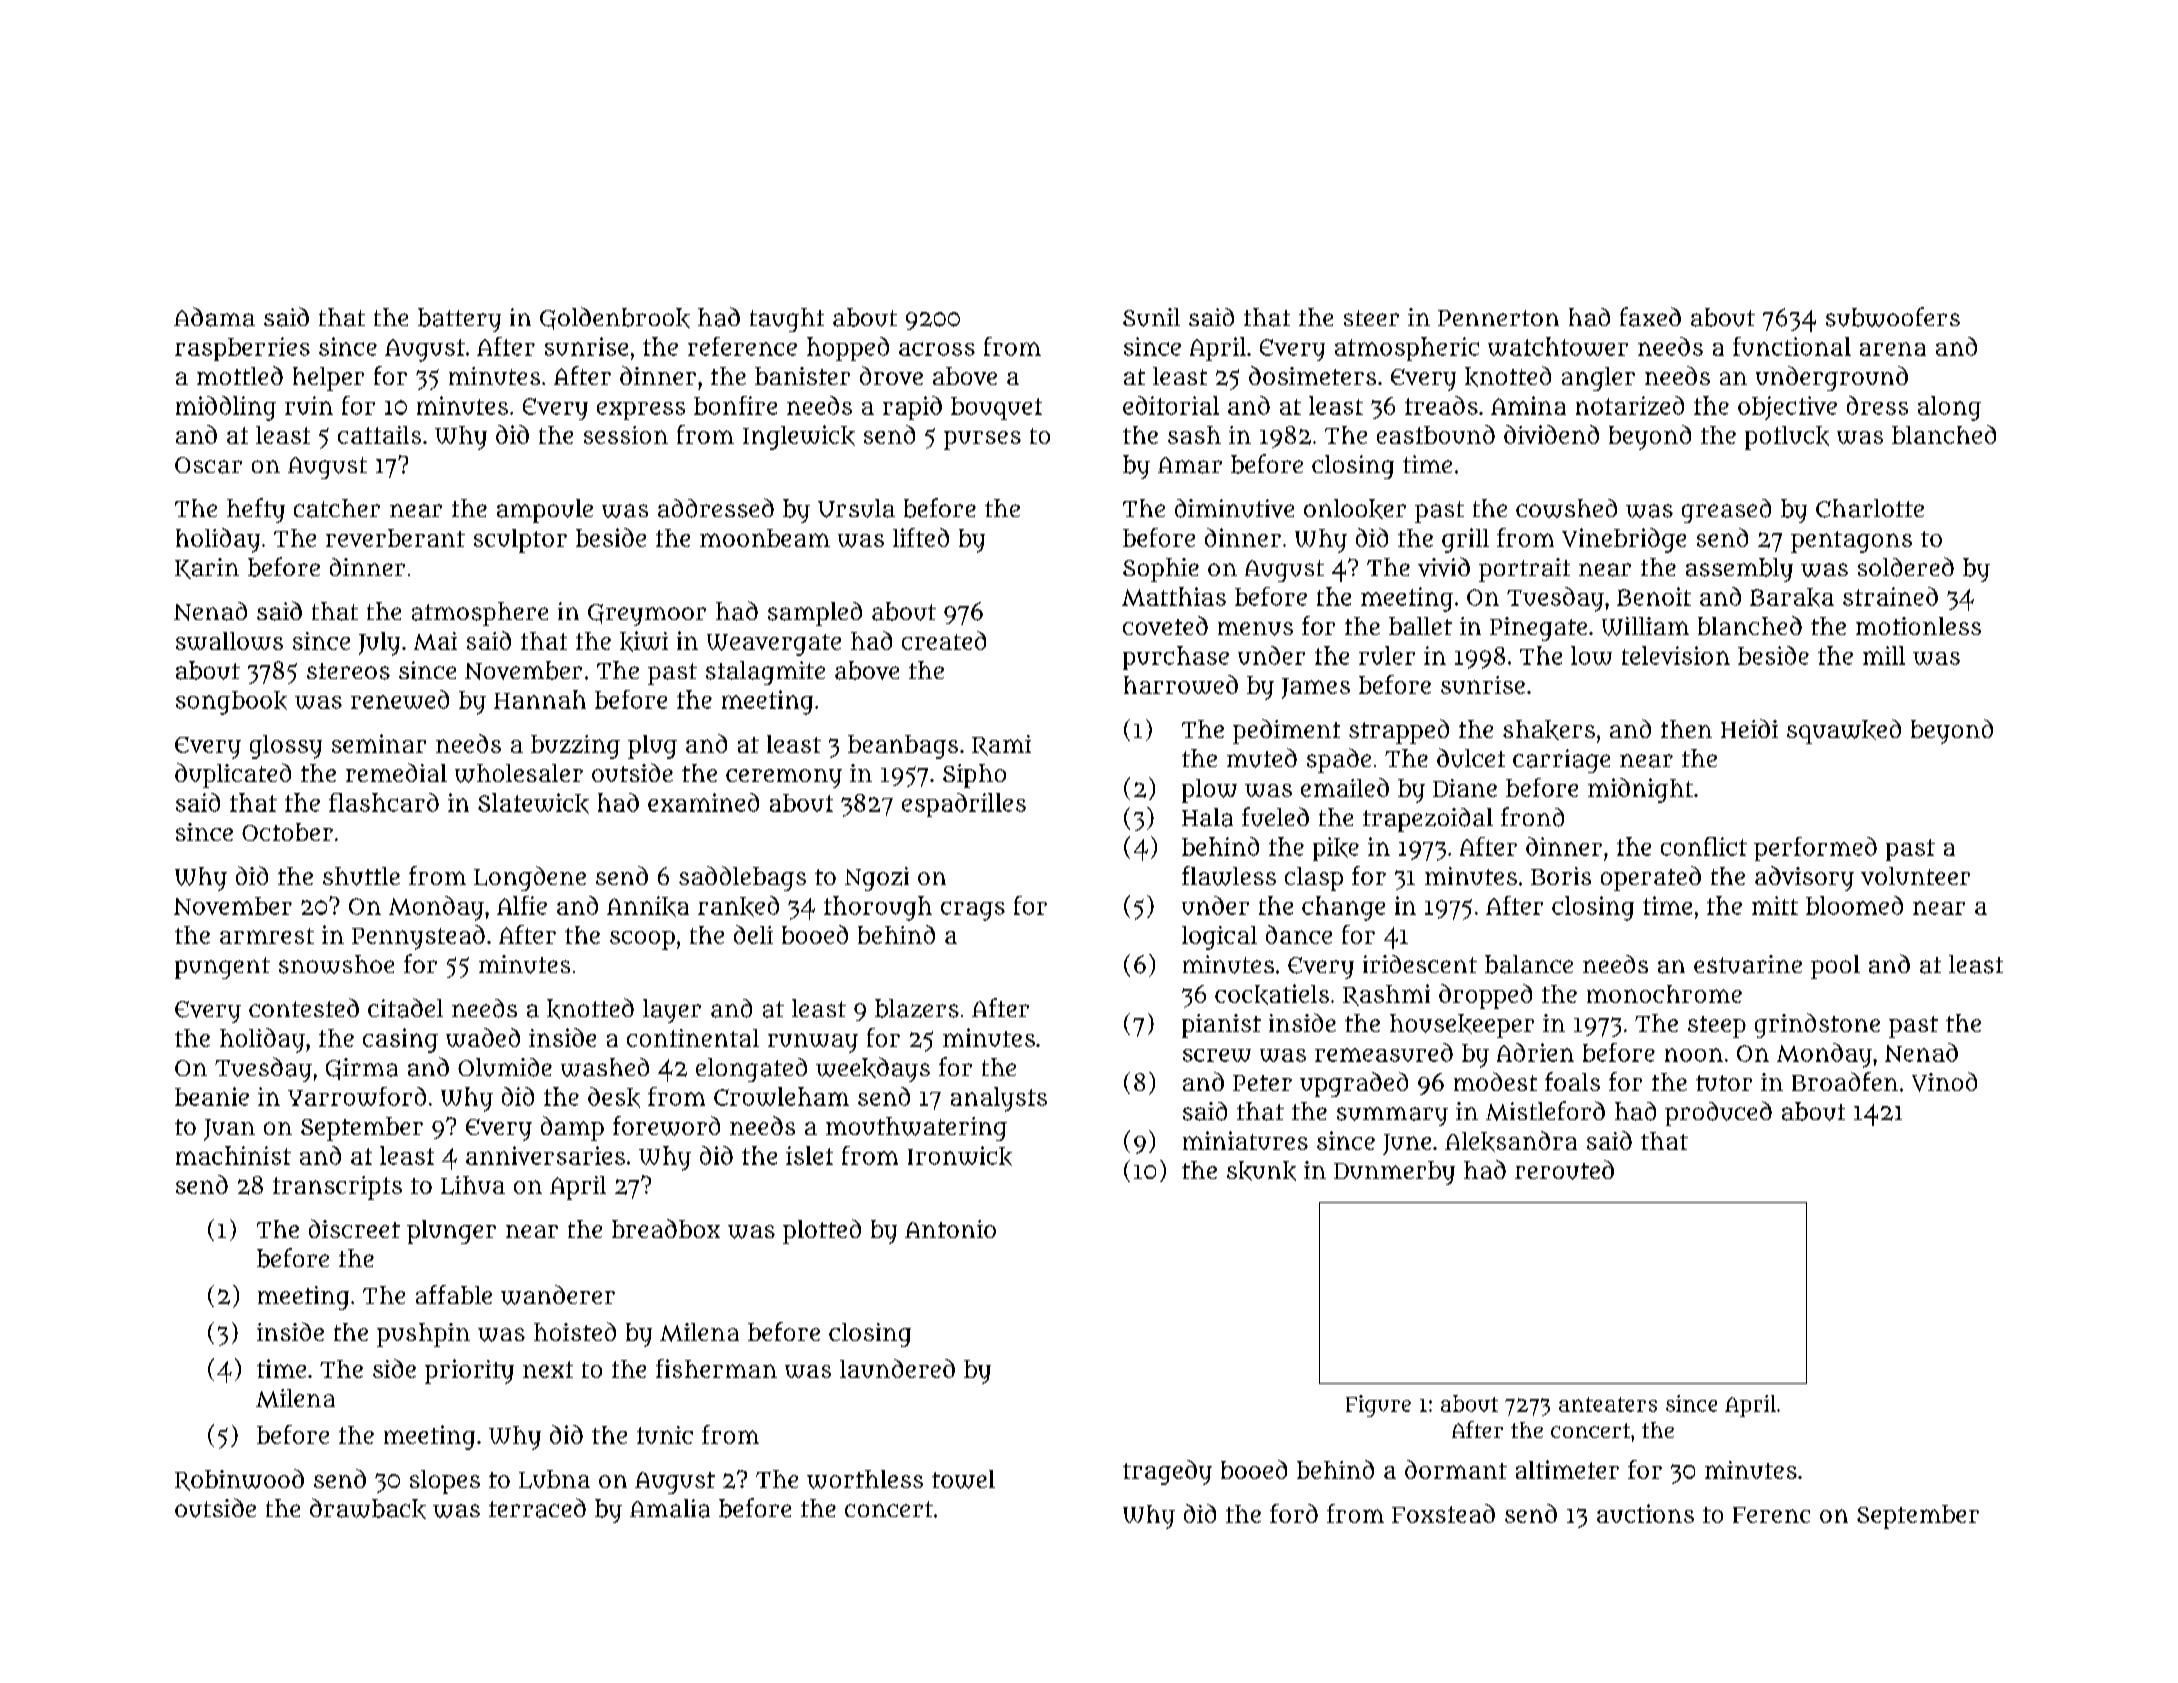 This screenshot has width=2178, height=1683. What do you see at coordinates (1219, 938) in the screenshot?
I see `logical` at bounding box center [1219, 938].
